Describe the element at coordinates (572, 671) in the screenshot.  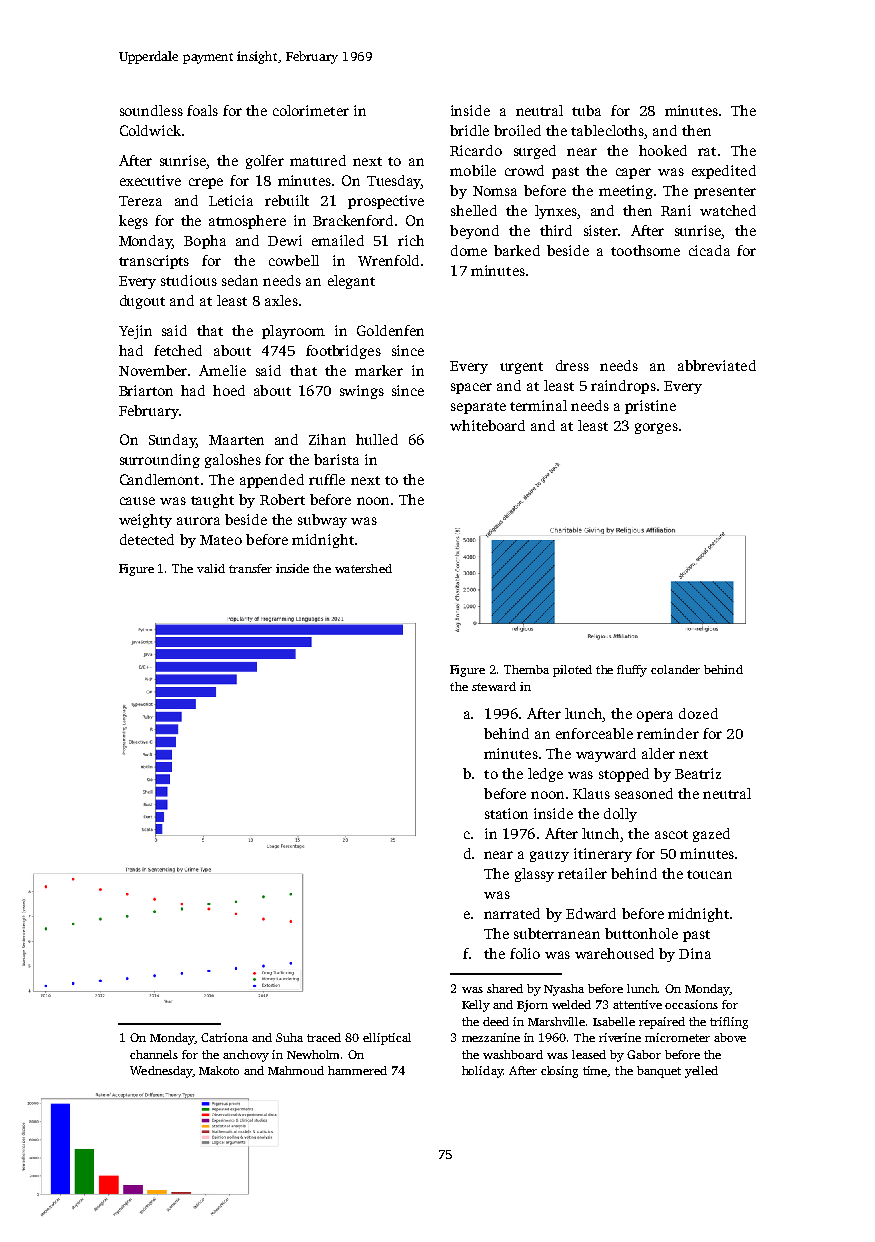
I see `piloted` at that location.
